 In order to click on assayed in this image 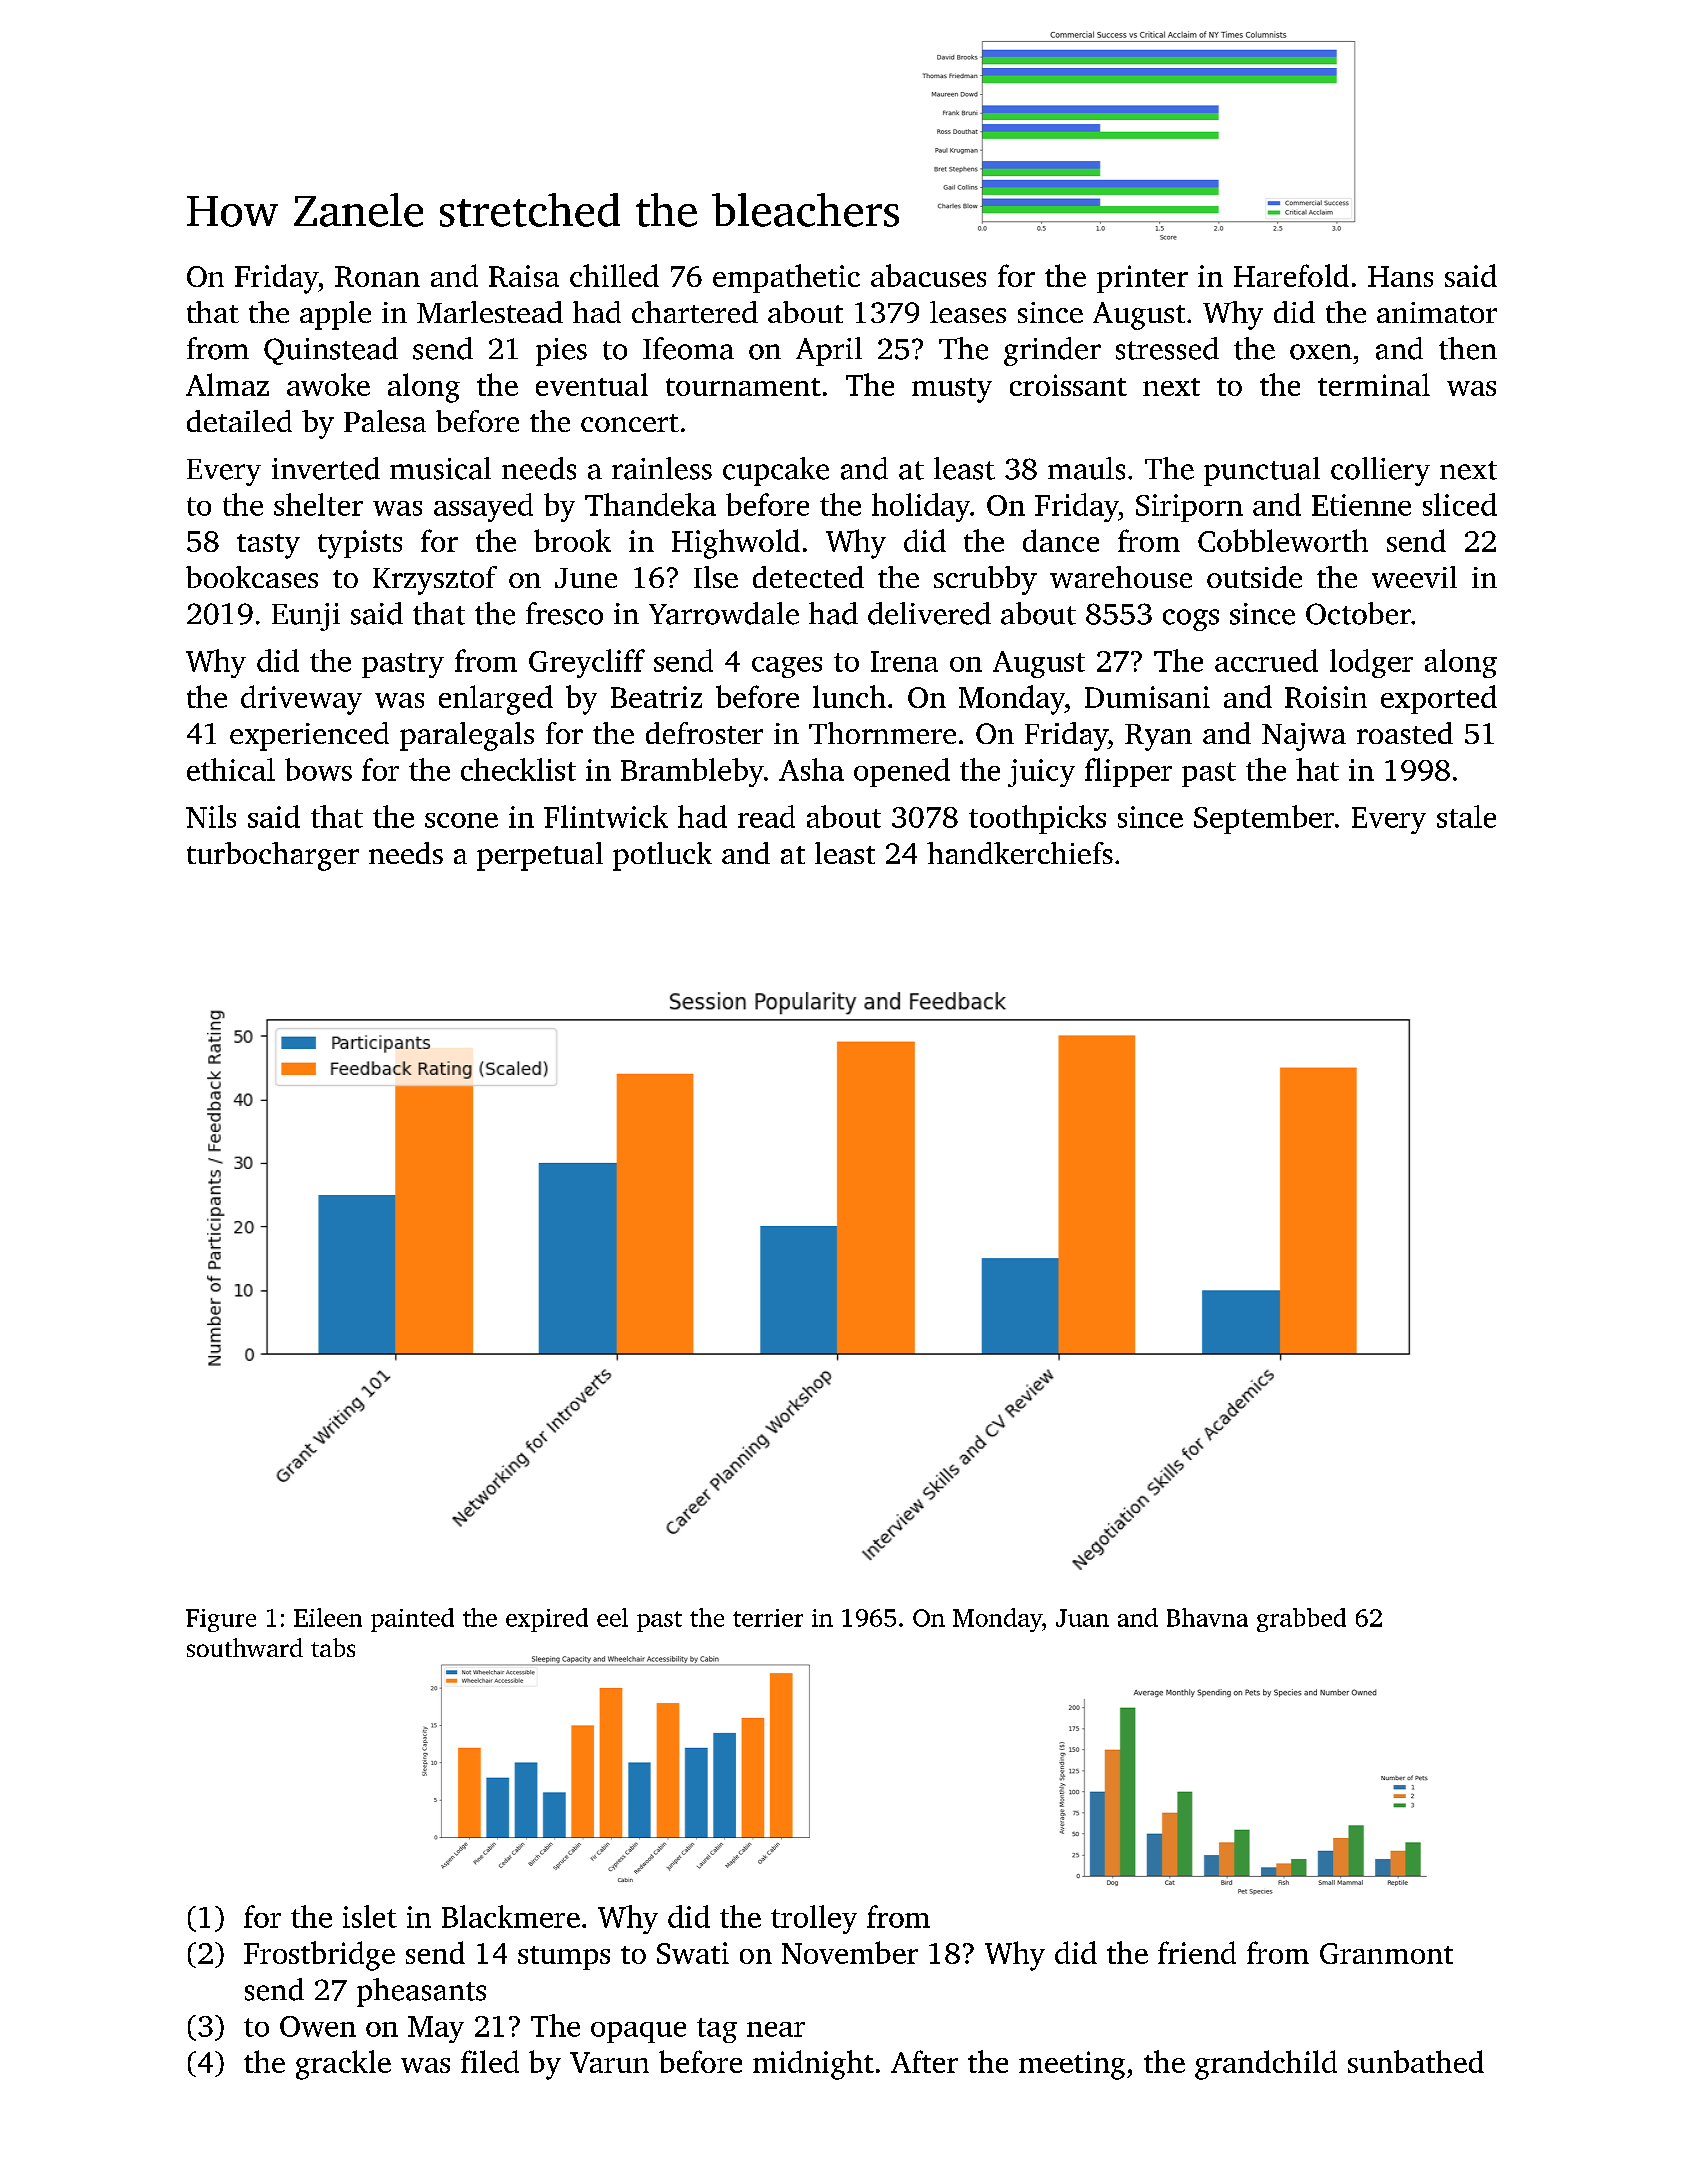, I will do `click(483, 507)`.
